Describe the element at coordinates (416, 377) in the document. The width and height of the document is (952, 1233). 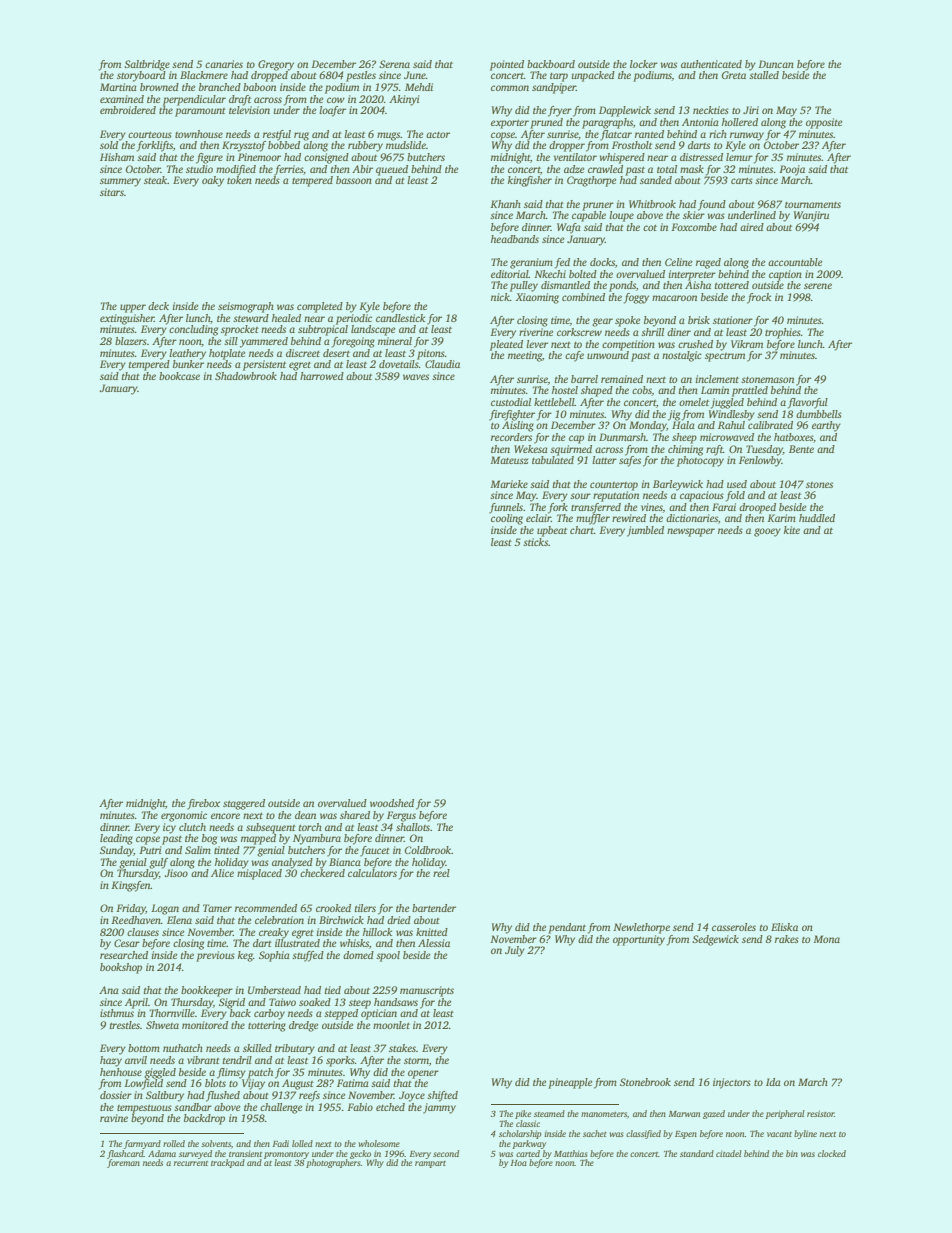
I see `waves` at that location.
